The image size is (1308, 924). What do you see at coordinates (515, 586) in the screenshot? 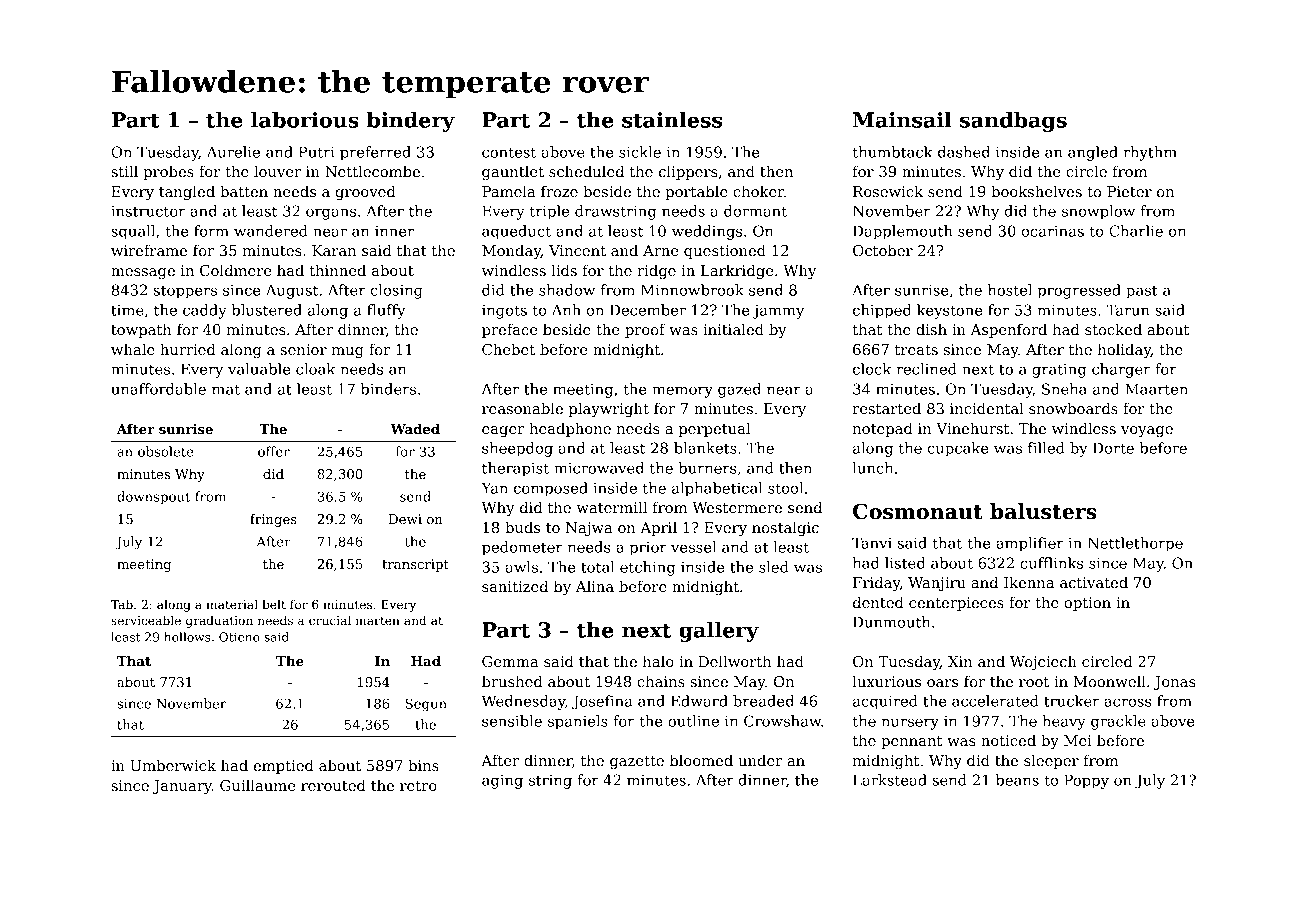
I see `sanitized` at bounding box center [515, 586].
